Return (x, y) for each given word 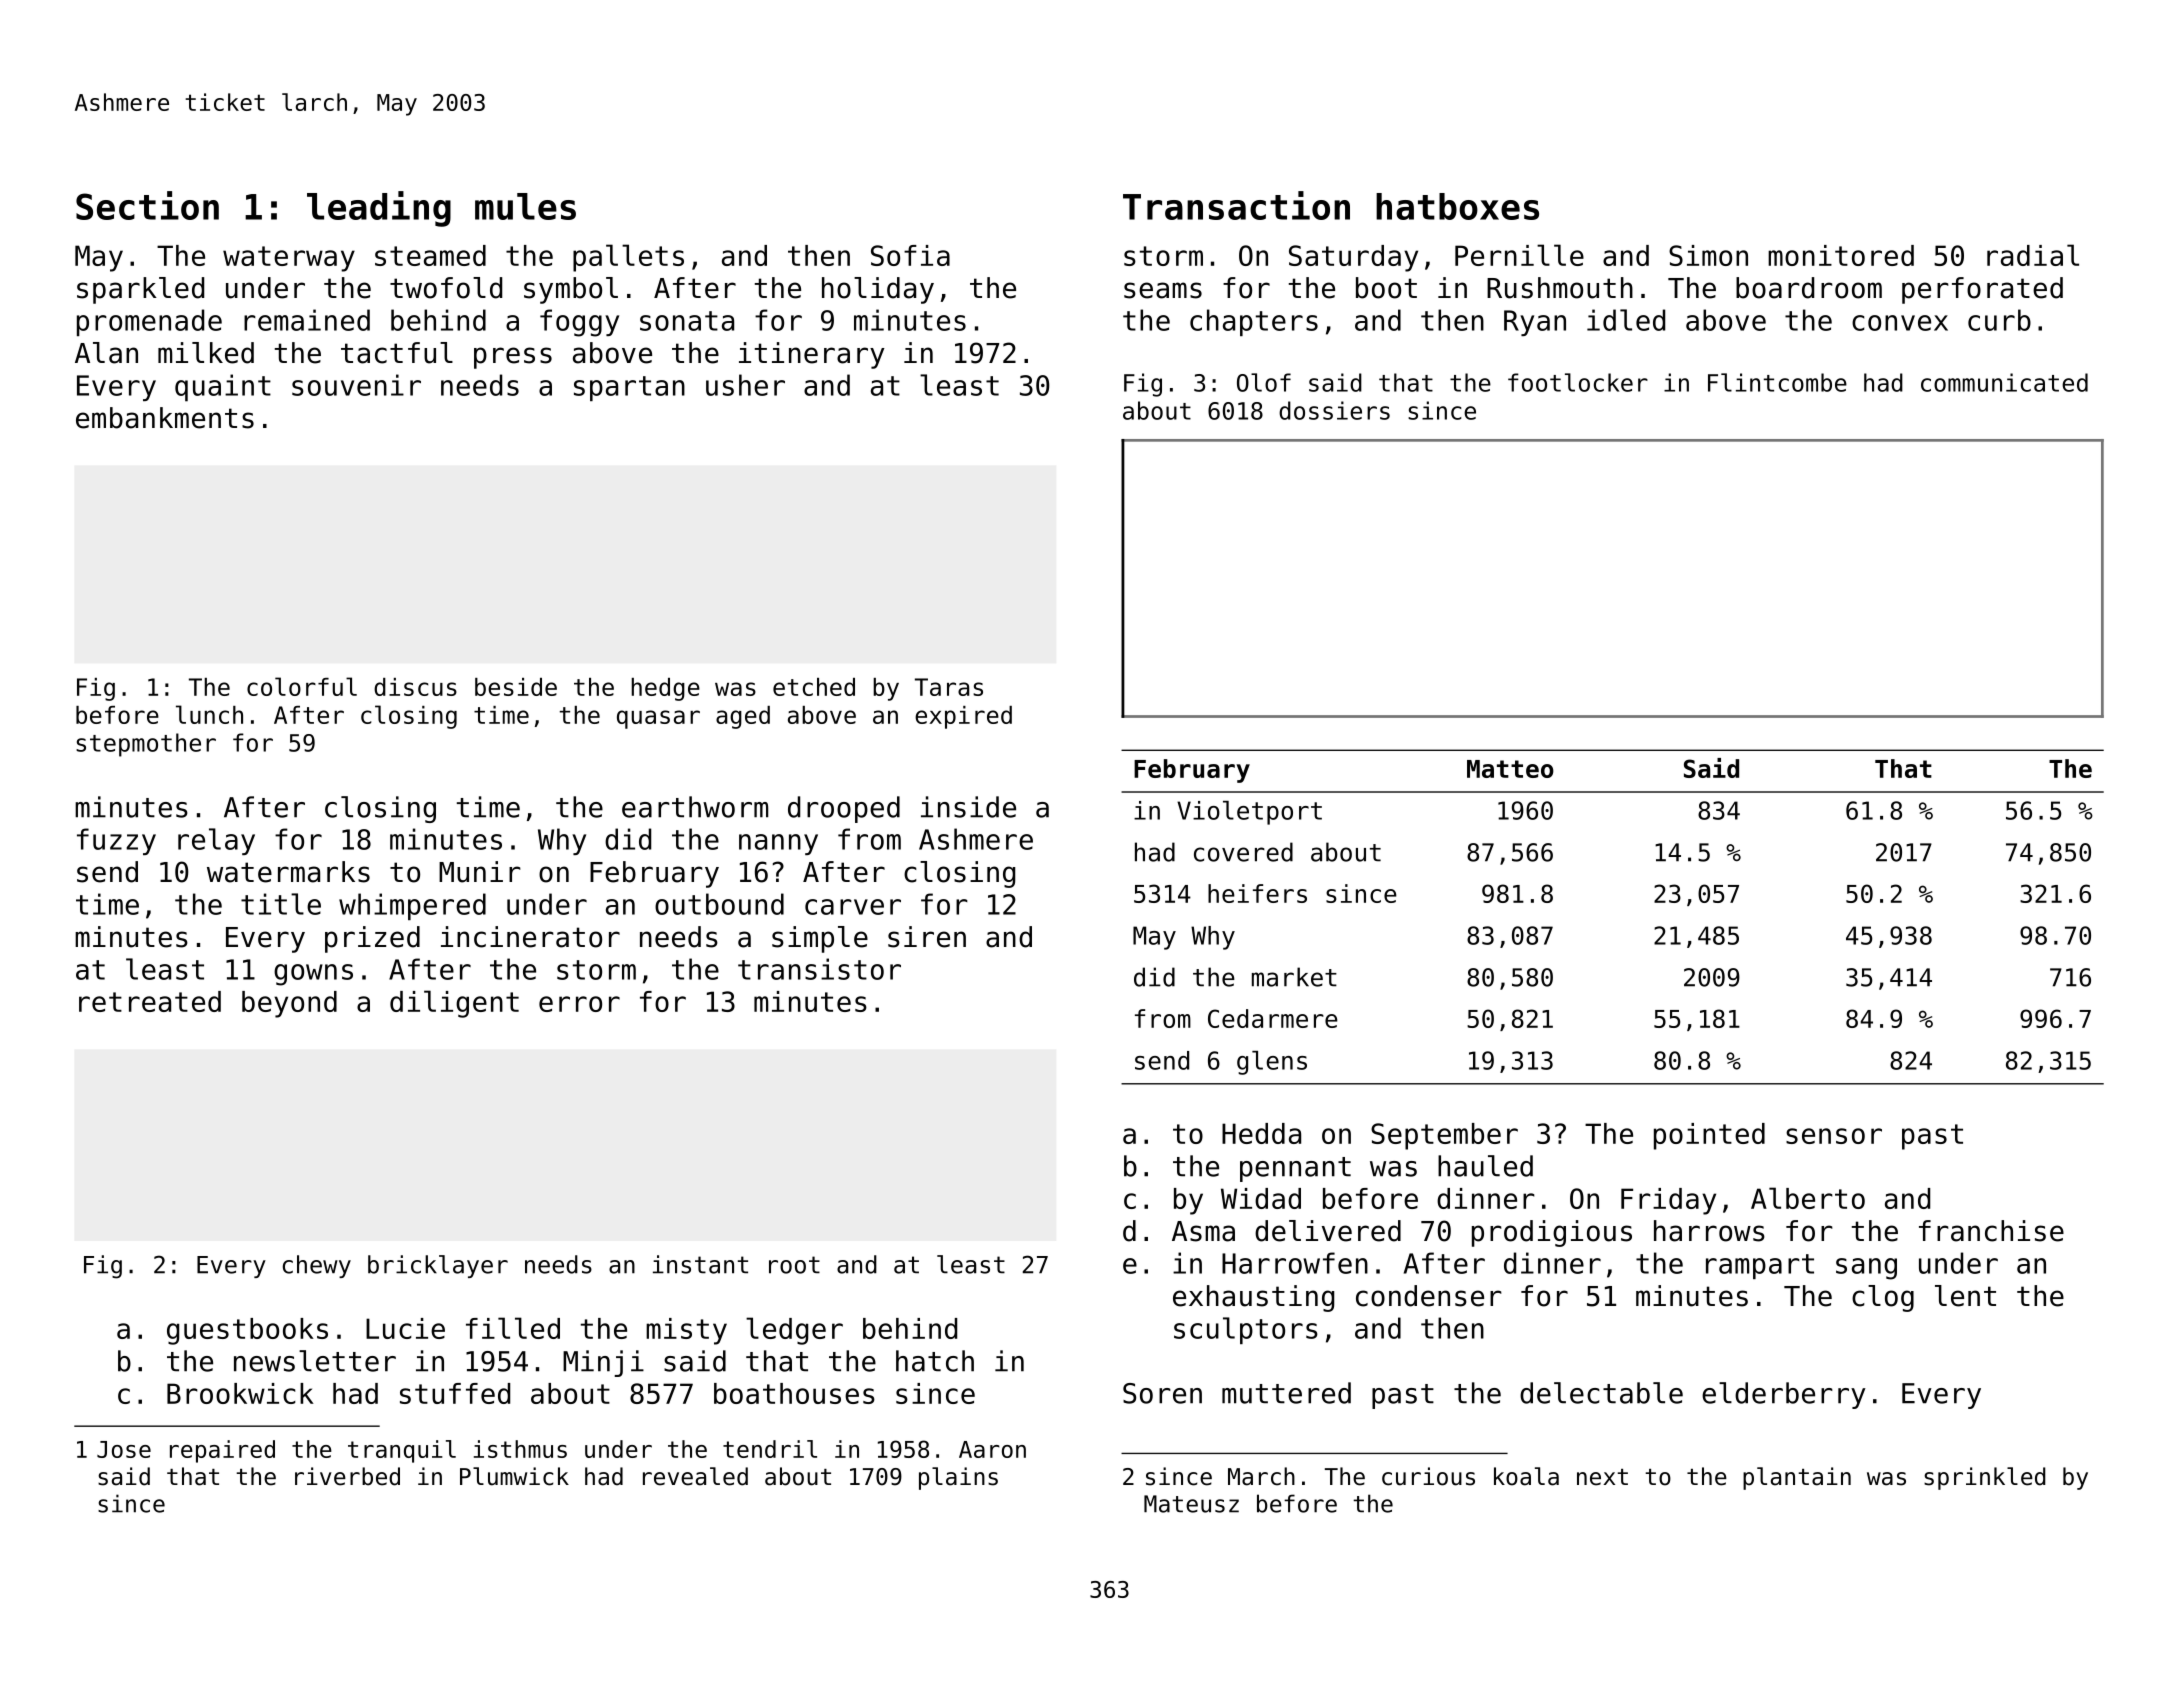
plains (958, 1478)
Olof (1264, 382)
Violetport (1249, 813)
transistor (819, 969)
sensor (1834, 1136)
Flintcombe (1777, 382)
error (579, 1004)
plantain (1797, 1478)
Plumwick (514, 1476)
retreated (150, 1001)
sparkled (140, 290)
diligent (454, 1004)
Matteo (1510, 769)
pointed (1709, 1136)
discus (415, 687)
